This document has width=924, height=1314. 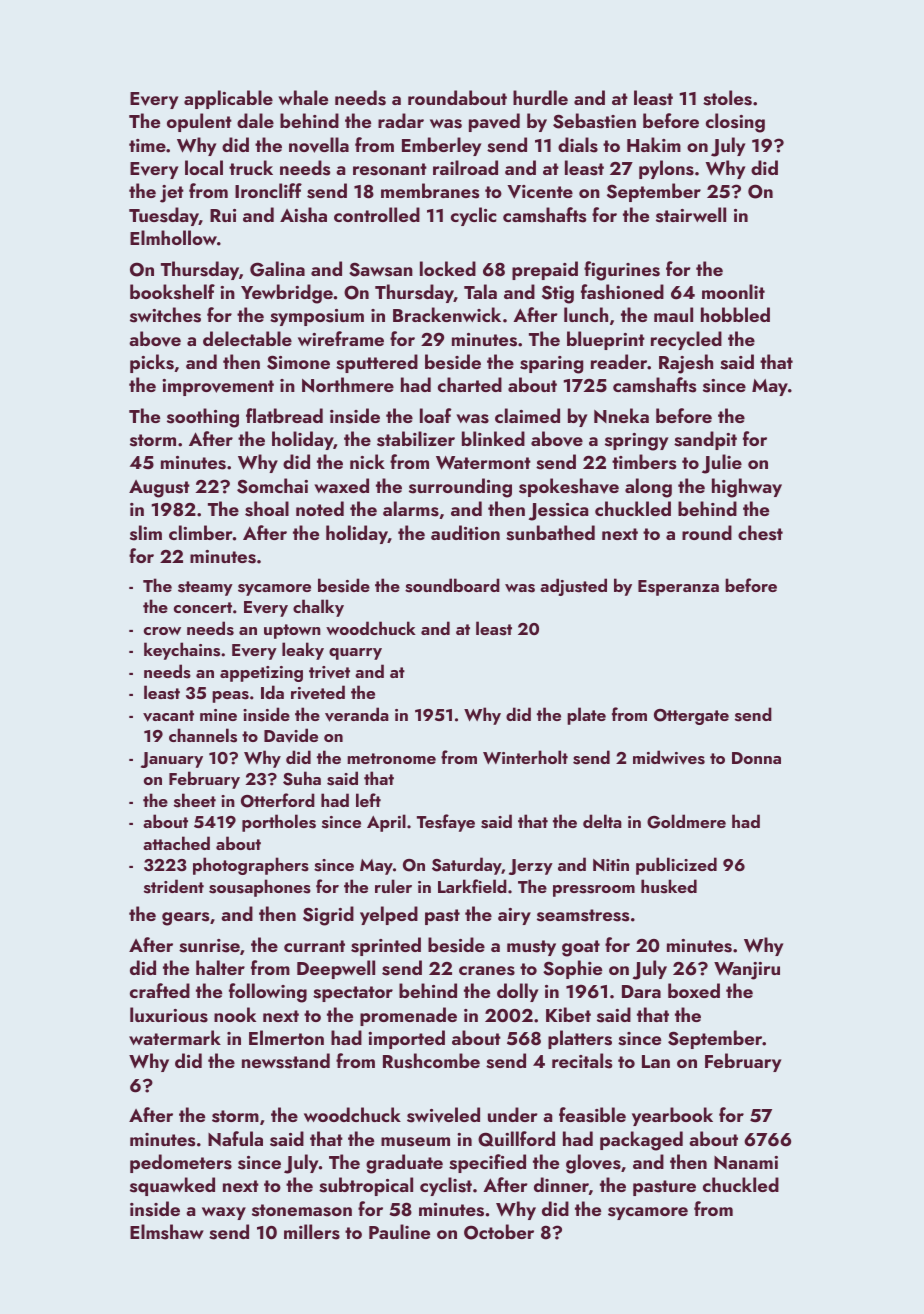 I want to click on attached, so click(x=176, y=843).
